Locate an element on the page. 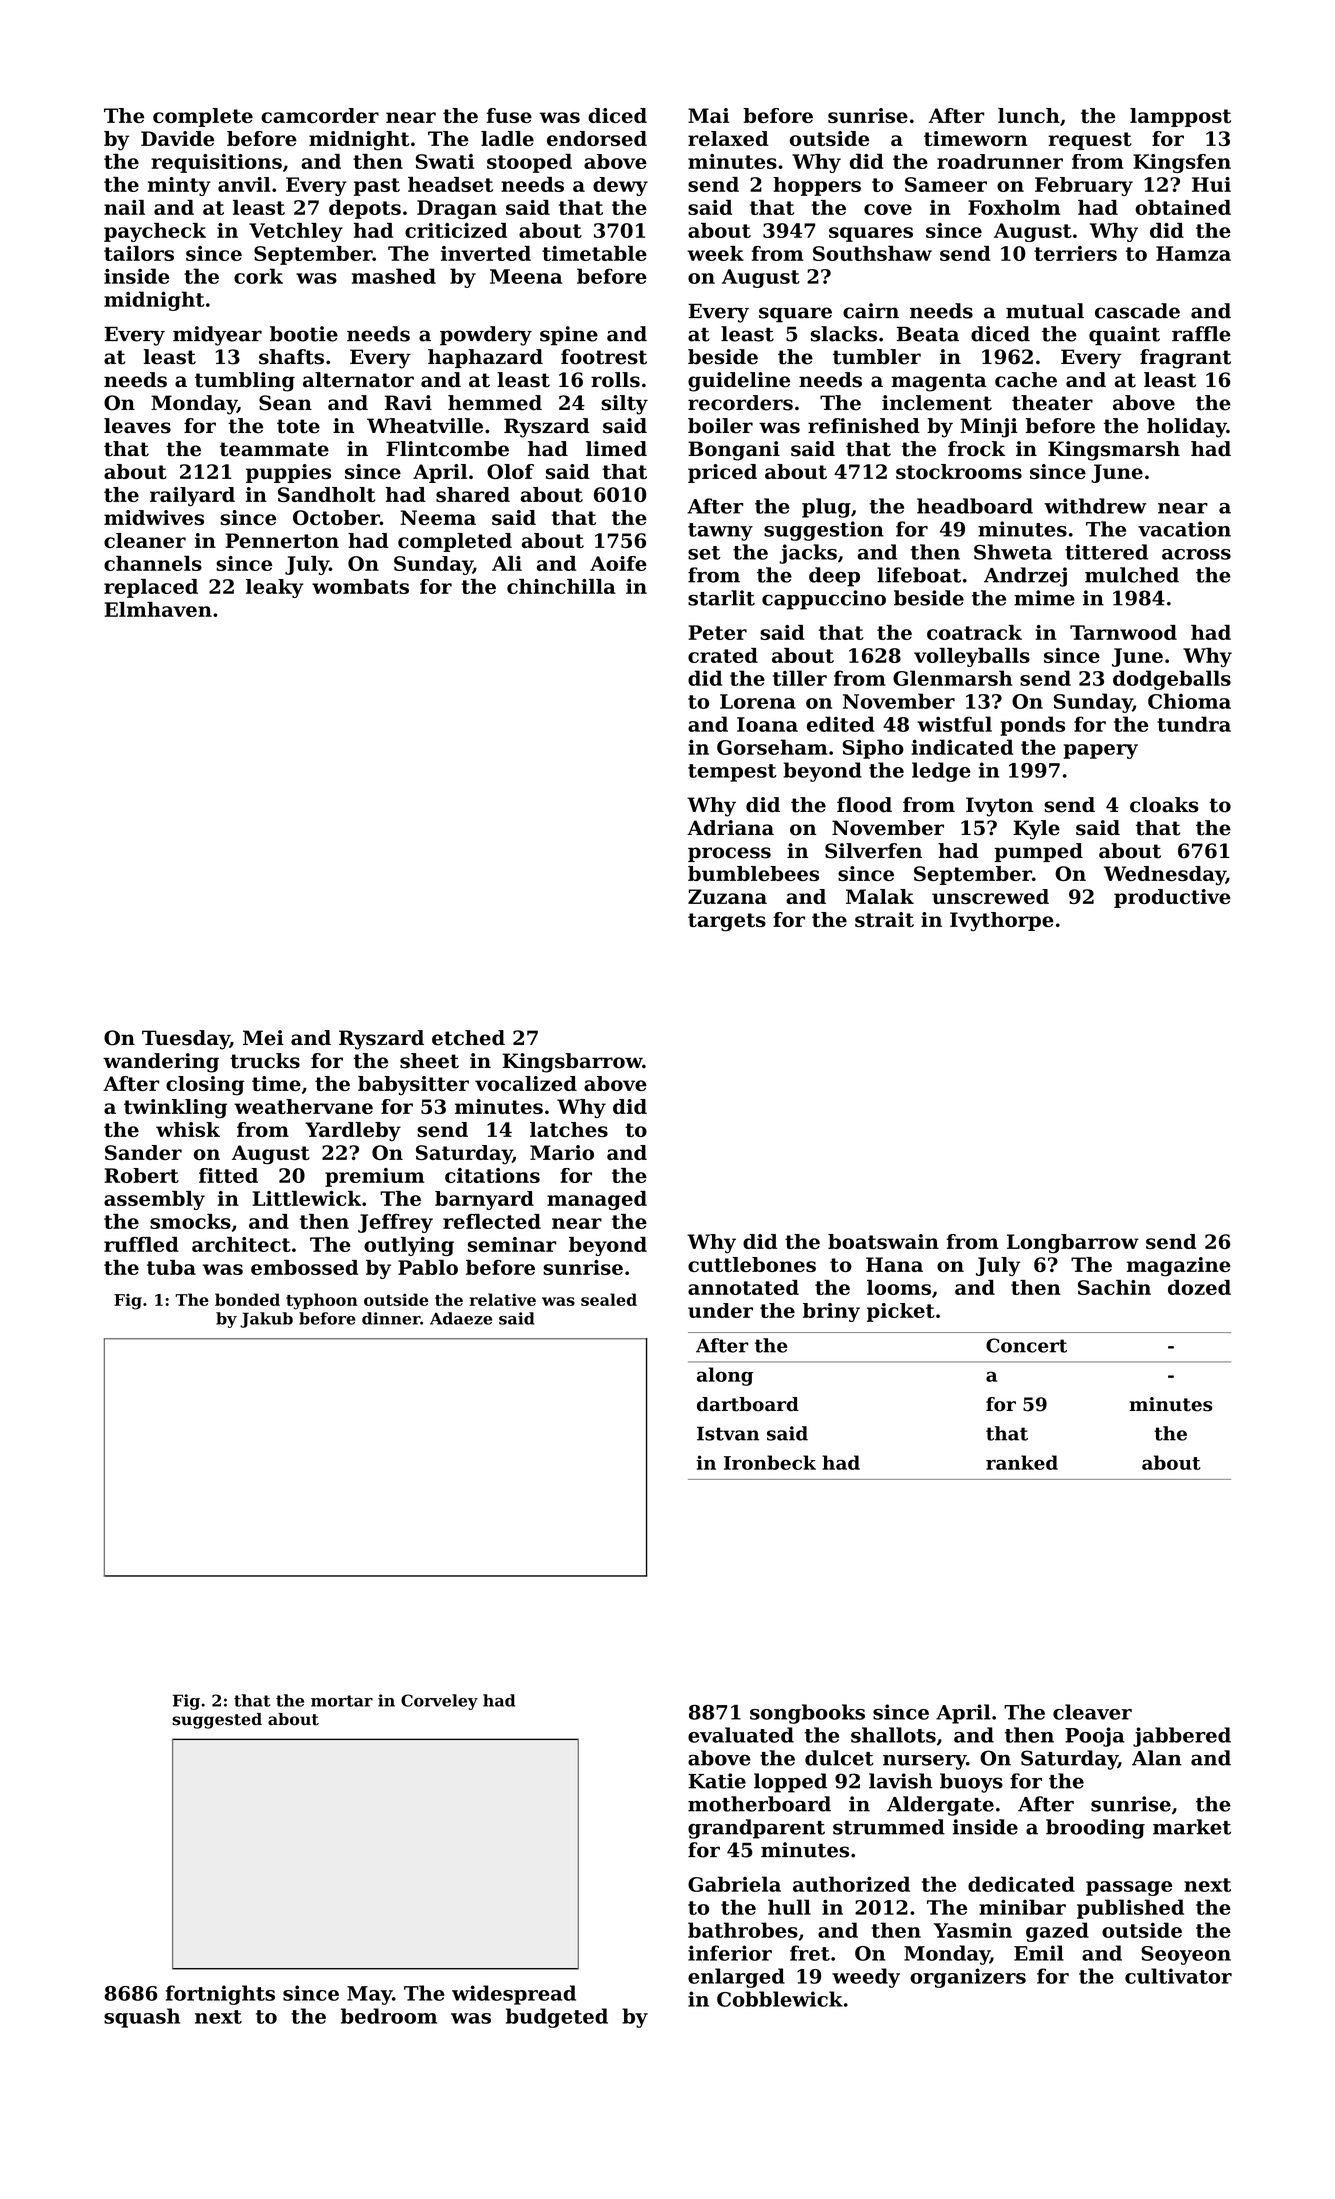  Jakub is located at coordinates (266, 1320).
